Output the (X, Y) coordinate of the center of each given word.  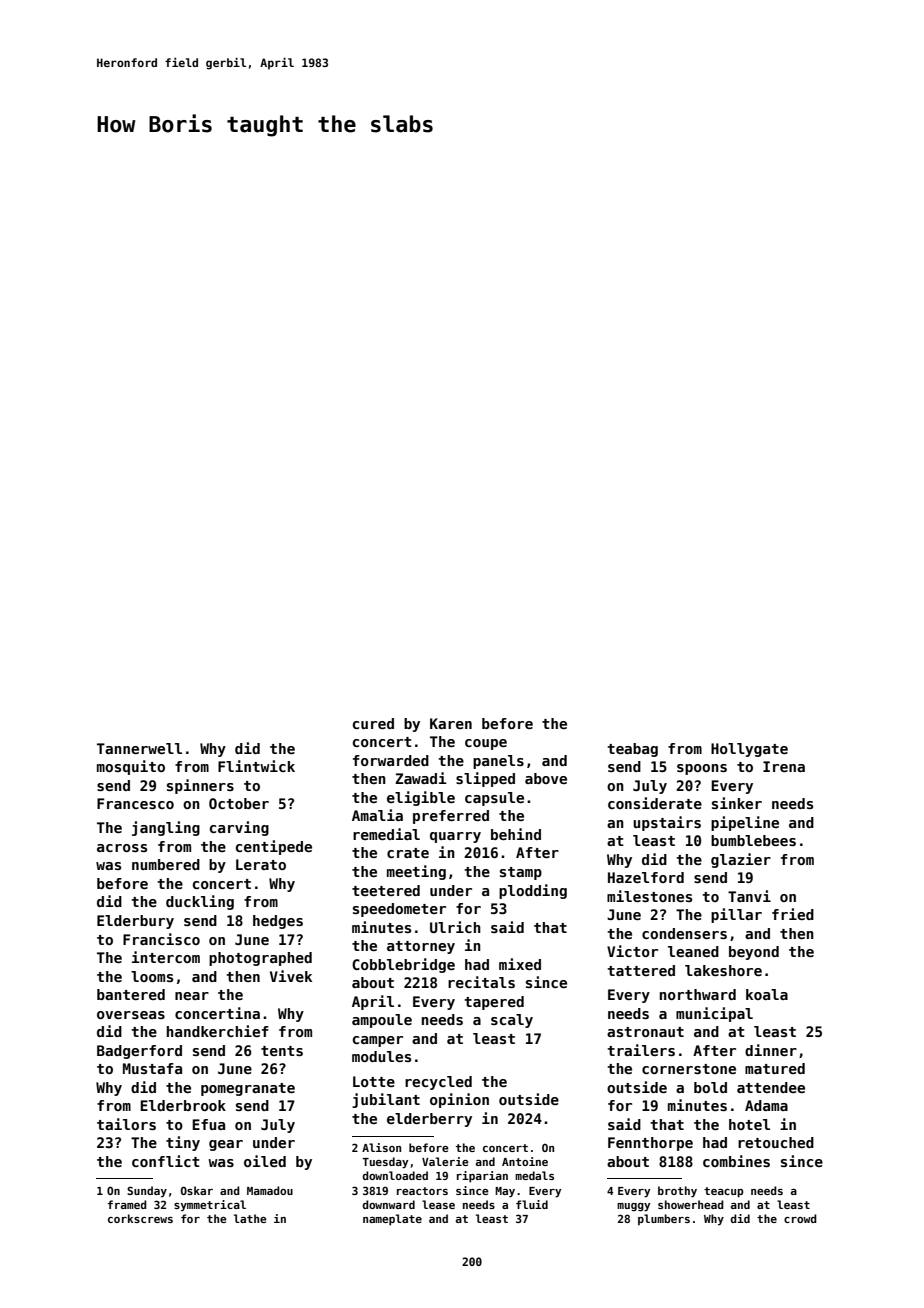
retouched (776, 1142)
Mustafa (152, 1068)
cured (373, 723)
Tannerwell (139, 748)
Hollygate (749, 750)
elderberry (429, 1120)
